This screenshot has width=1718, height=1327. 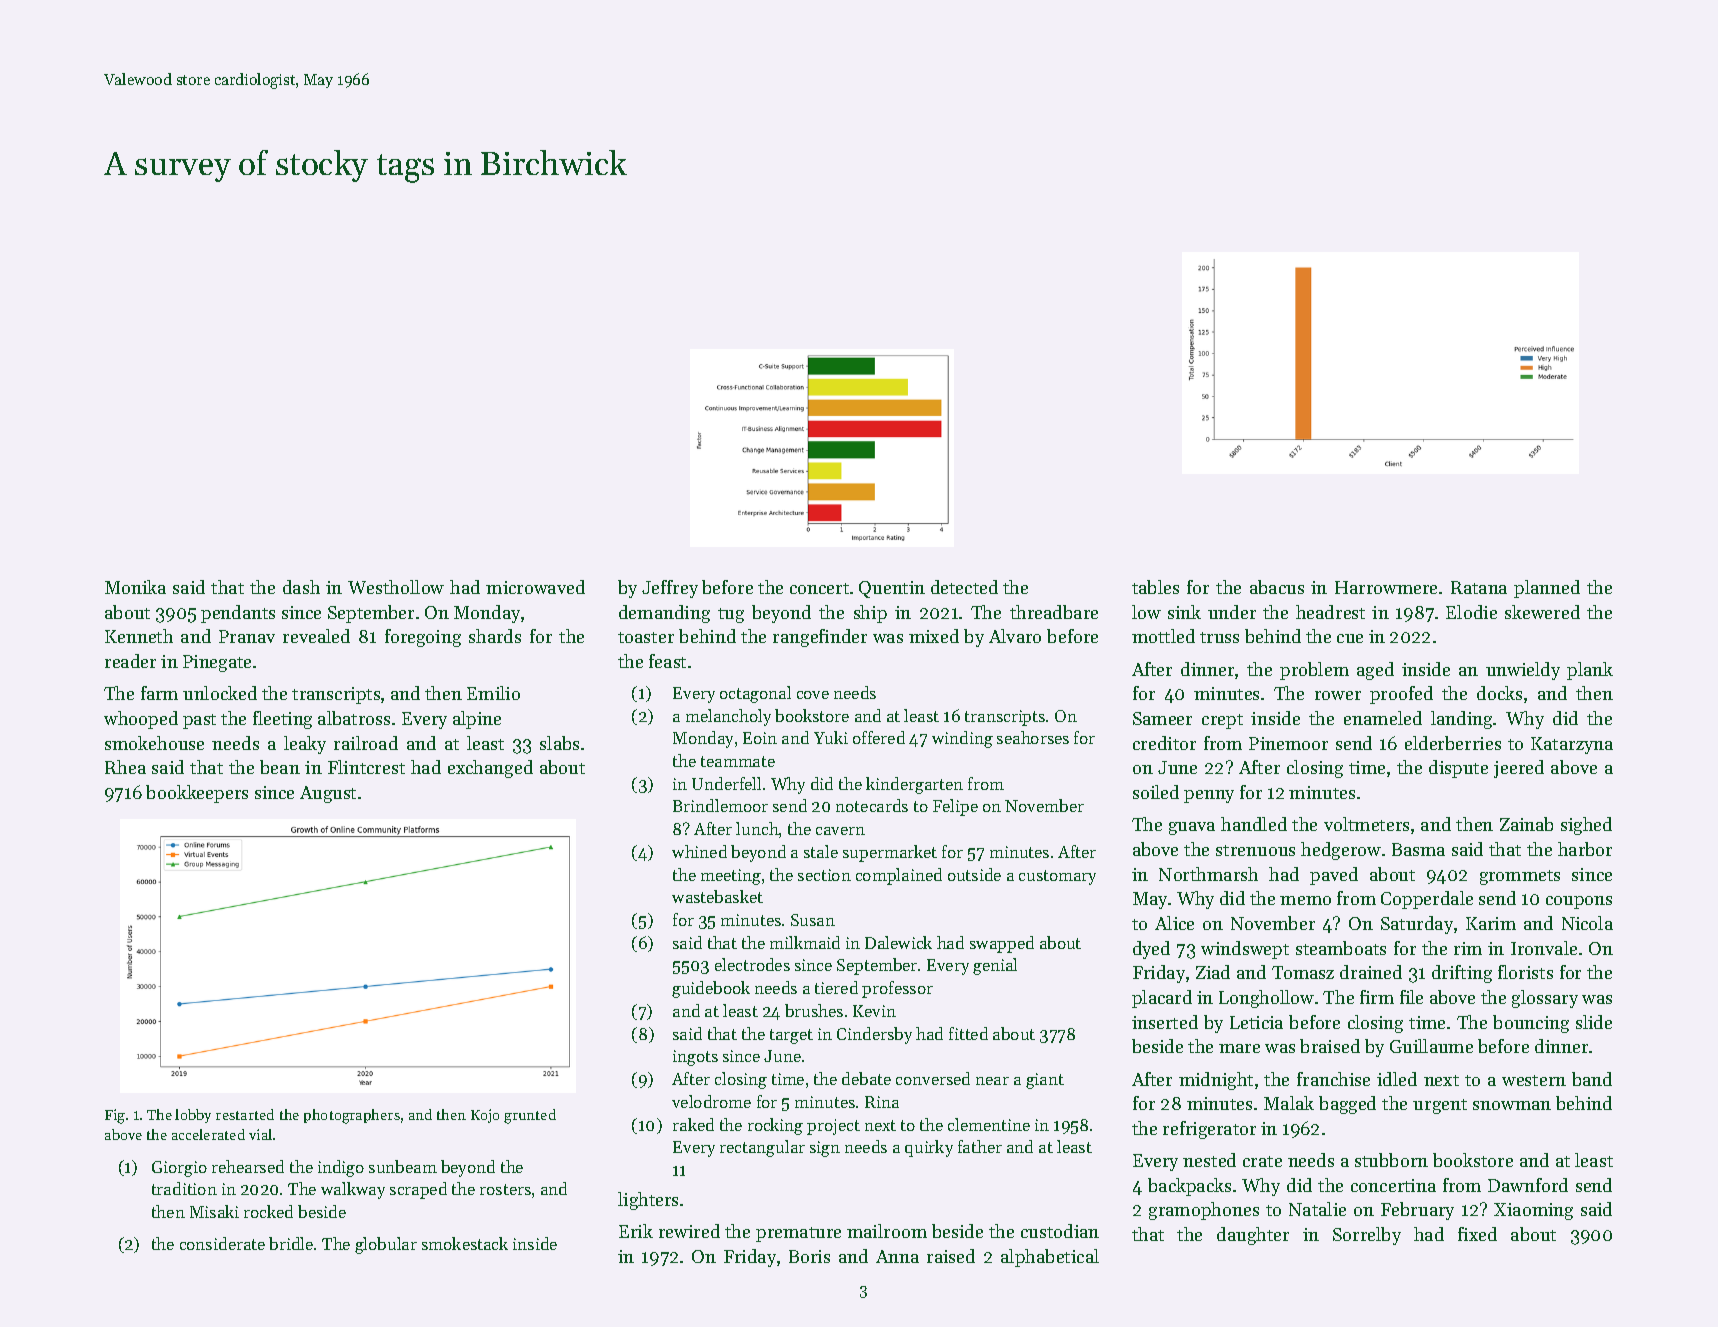 I want to click on albatross, so click(x=354, y=718).
